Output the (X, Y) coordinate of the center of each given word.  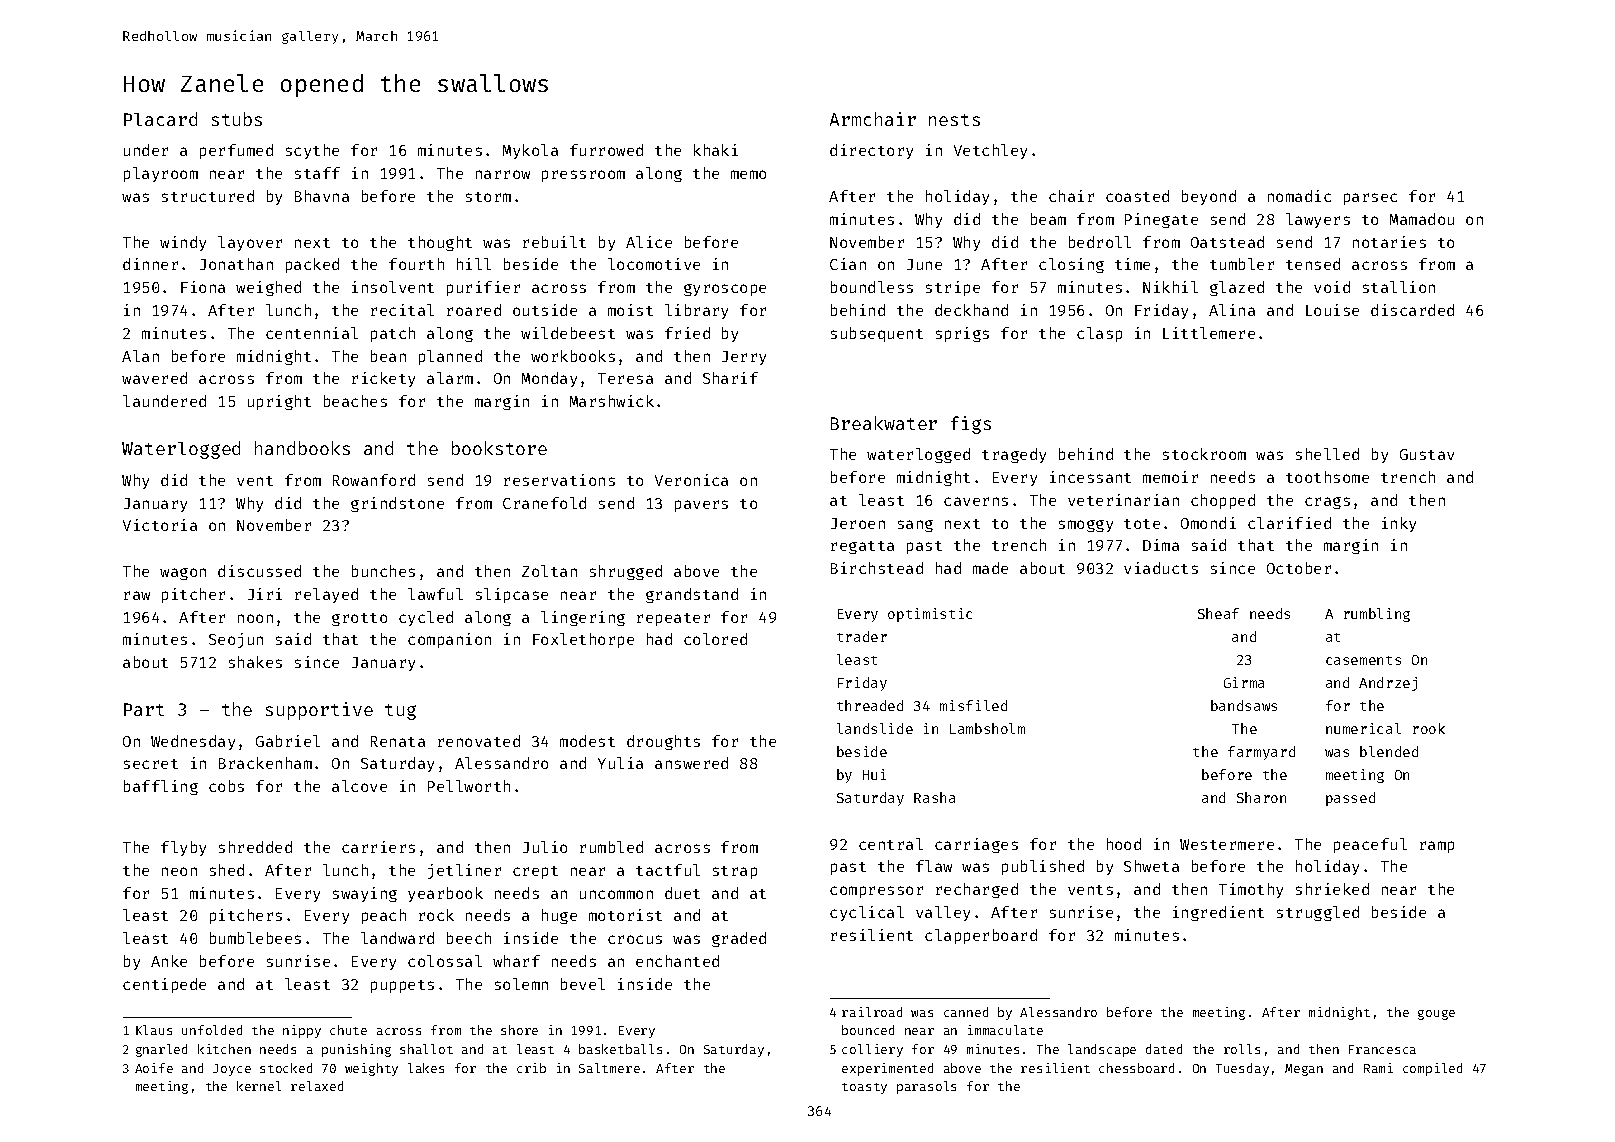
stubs (237, 119)
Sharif (730, 378)
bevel (583, 984)
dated (1164, 1049)
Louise (1332, 310)
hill (474, 264)
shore (519, 1030)
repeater (673, 619)
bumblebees (255, 938)
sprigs (962, 334)
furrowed (606, 150)
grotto (359, 619)
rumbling (1377, 615)
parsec (1370, 199)
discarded (1412, 310)
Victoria (160, 525)
